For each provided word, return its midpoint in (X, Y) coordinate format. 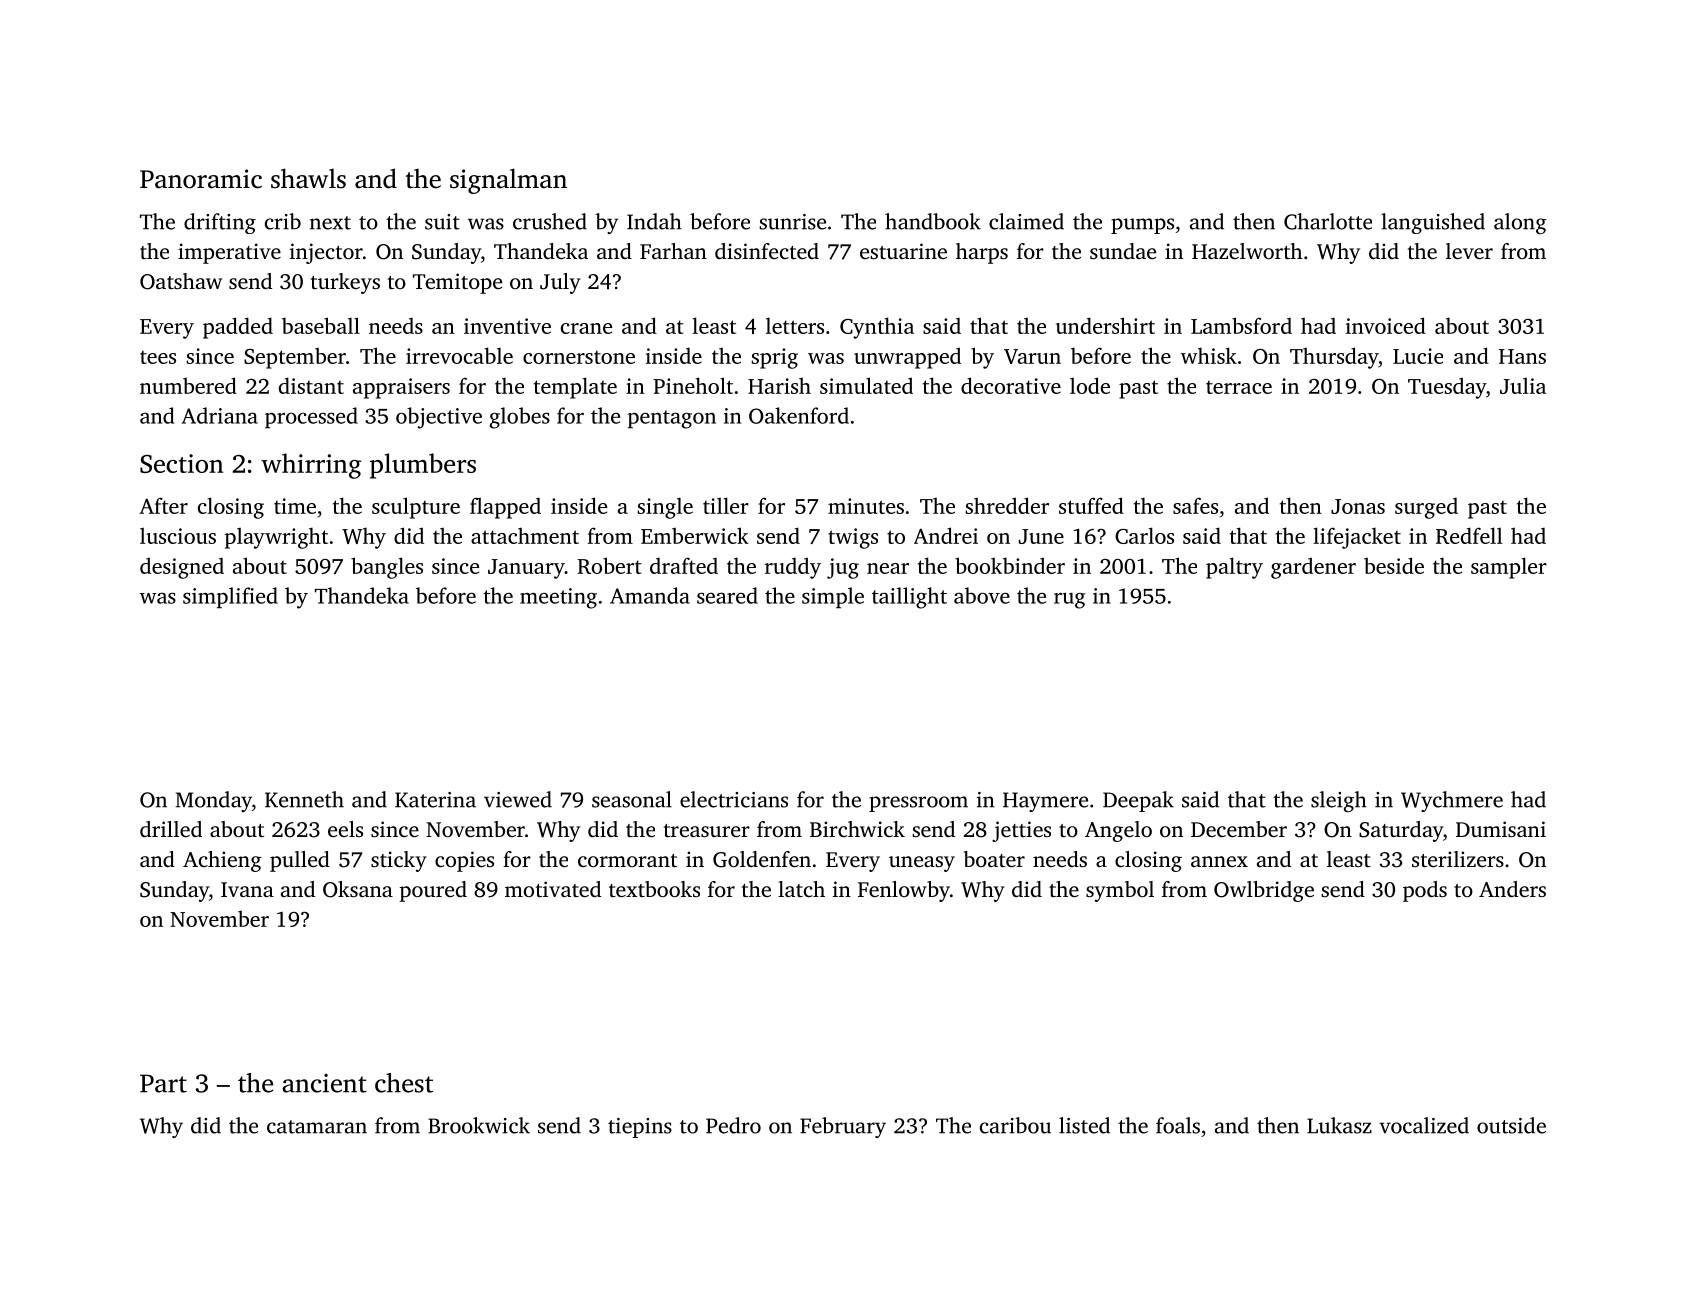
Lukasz (1339, 1125)
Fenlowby (904, 891)
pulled (300, 861)
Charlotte (1328, 221)
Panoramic (201, 179)
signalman (508, 181)
